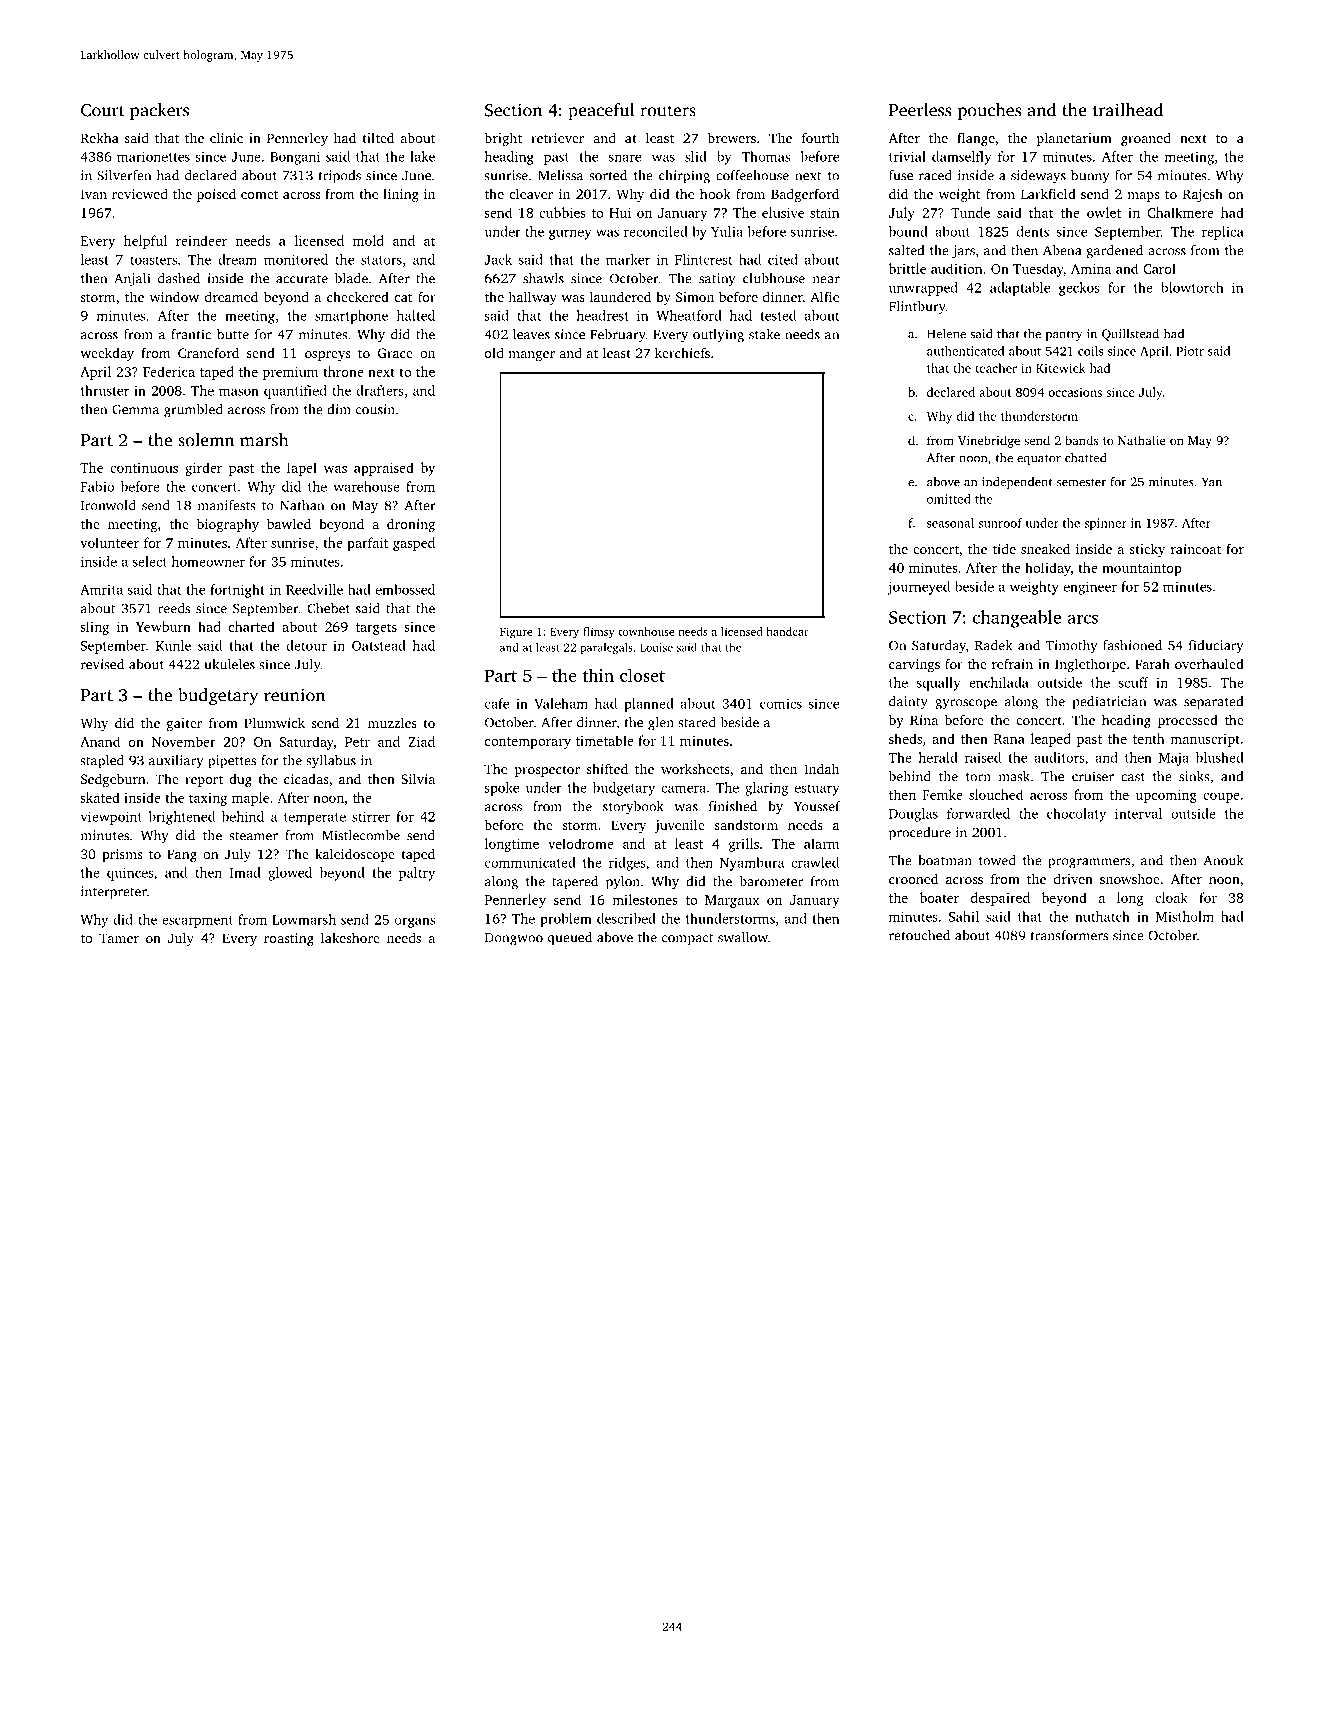 The height and width of the document is (1714, 1324). What do you see at coordinates (787, 631) in the document?
I see `handcar` at bounding box center [787, 631].
